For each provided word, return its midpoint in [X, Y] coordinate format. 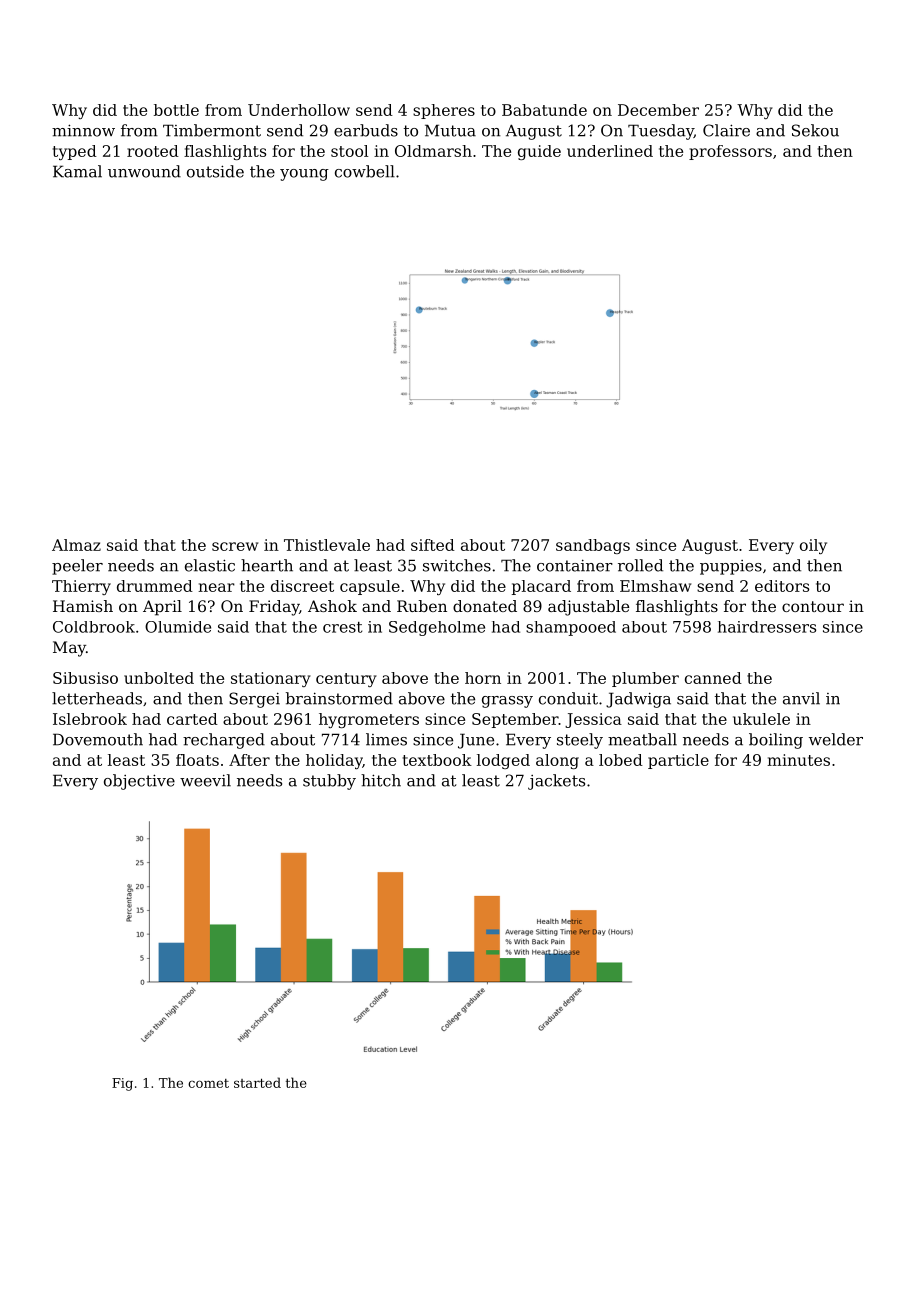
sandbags [593, 546]
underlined [610, 151]
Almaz [76, 545]
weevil [205, 780]
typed [75, 152]
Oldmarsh [433, 151]
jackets [556, 782]
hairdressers [767, 627]
